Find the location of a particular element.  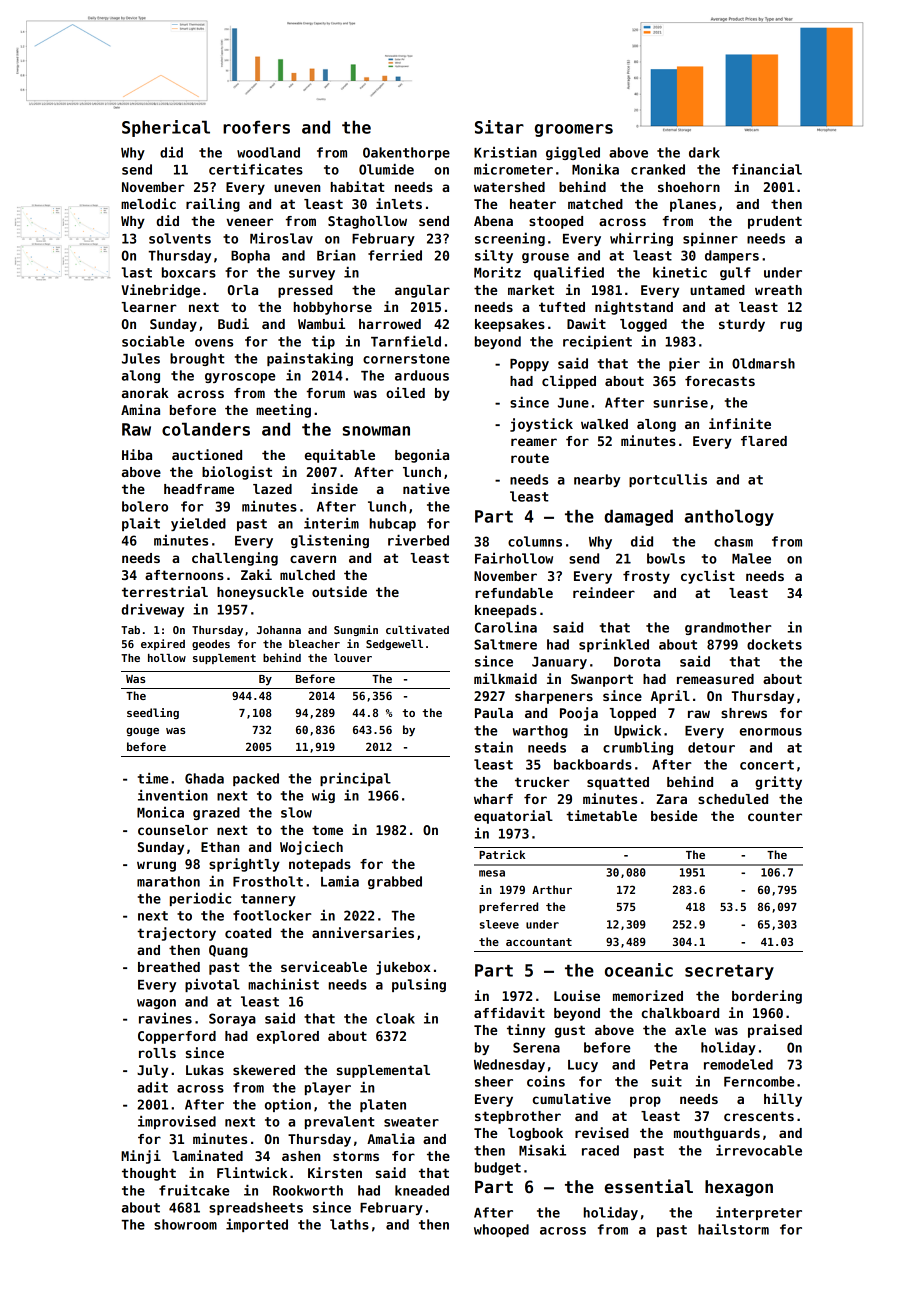

Wojciech is located at coordinates (311, 848).
